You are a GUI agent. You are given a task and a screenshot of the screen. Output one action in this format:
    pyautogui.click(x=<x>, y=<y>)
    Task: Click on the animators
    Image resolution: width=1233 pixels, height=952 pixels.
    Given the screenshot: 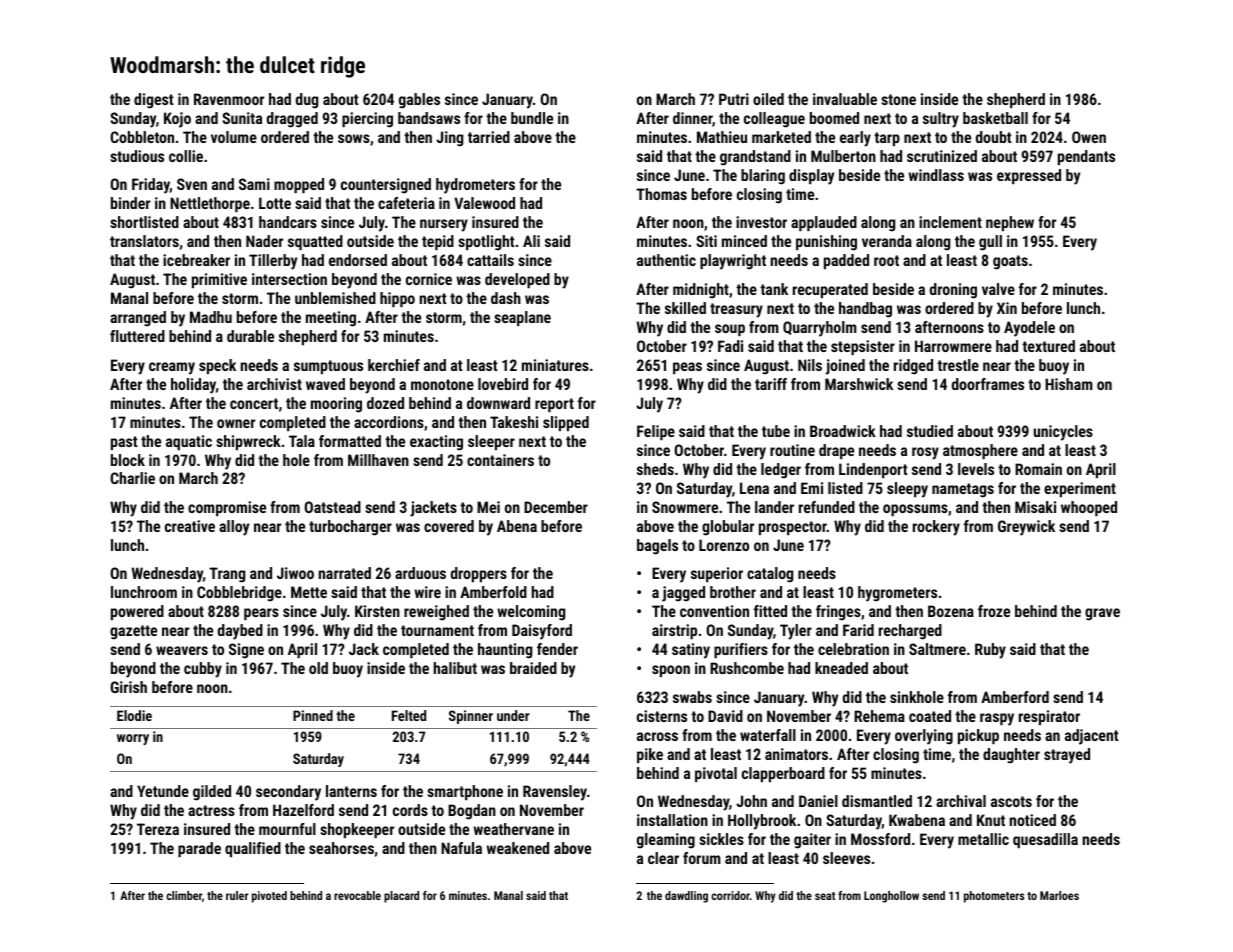 What is the action you would take?
    pyautogui.click(x=796, y=754)
